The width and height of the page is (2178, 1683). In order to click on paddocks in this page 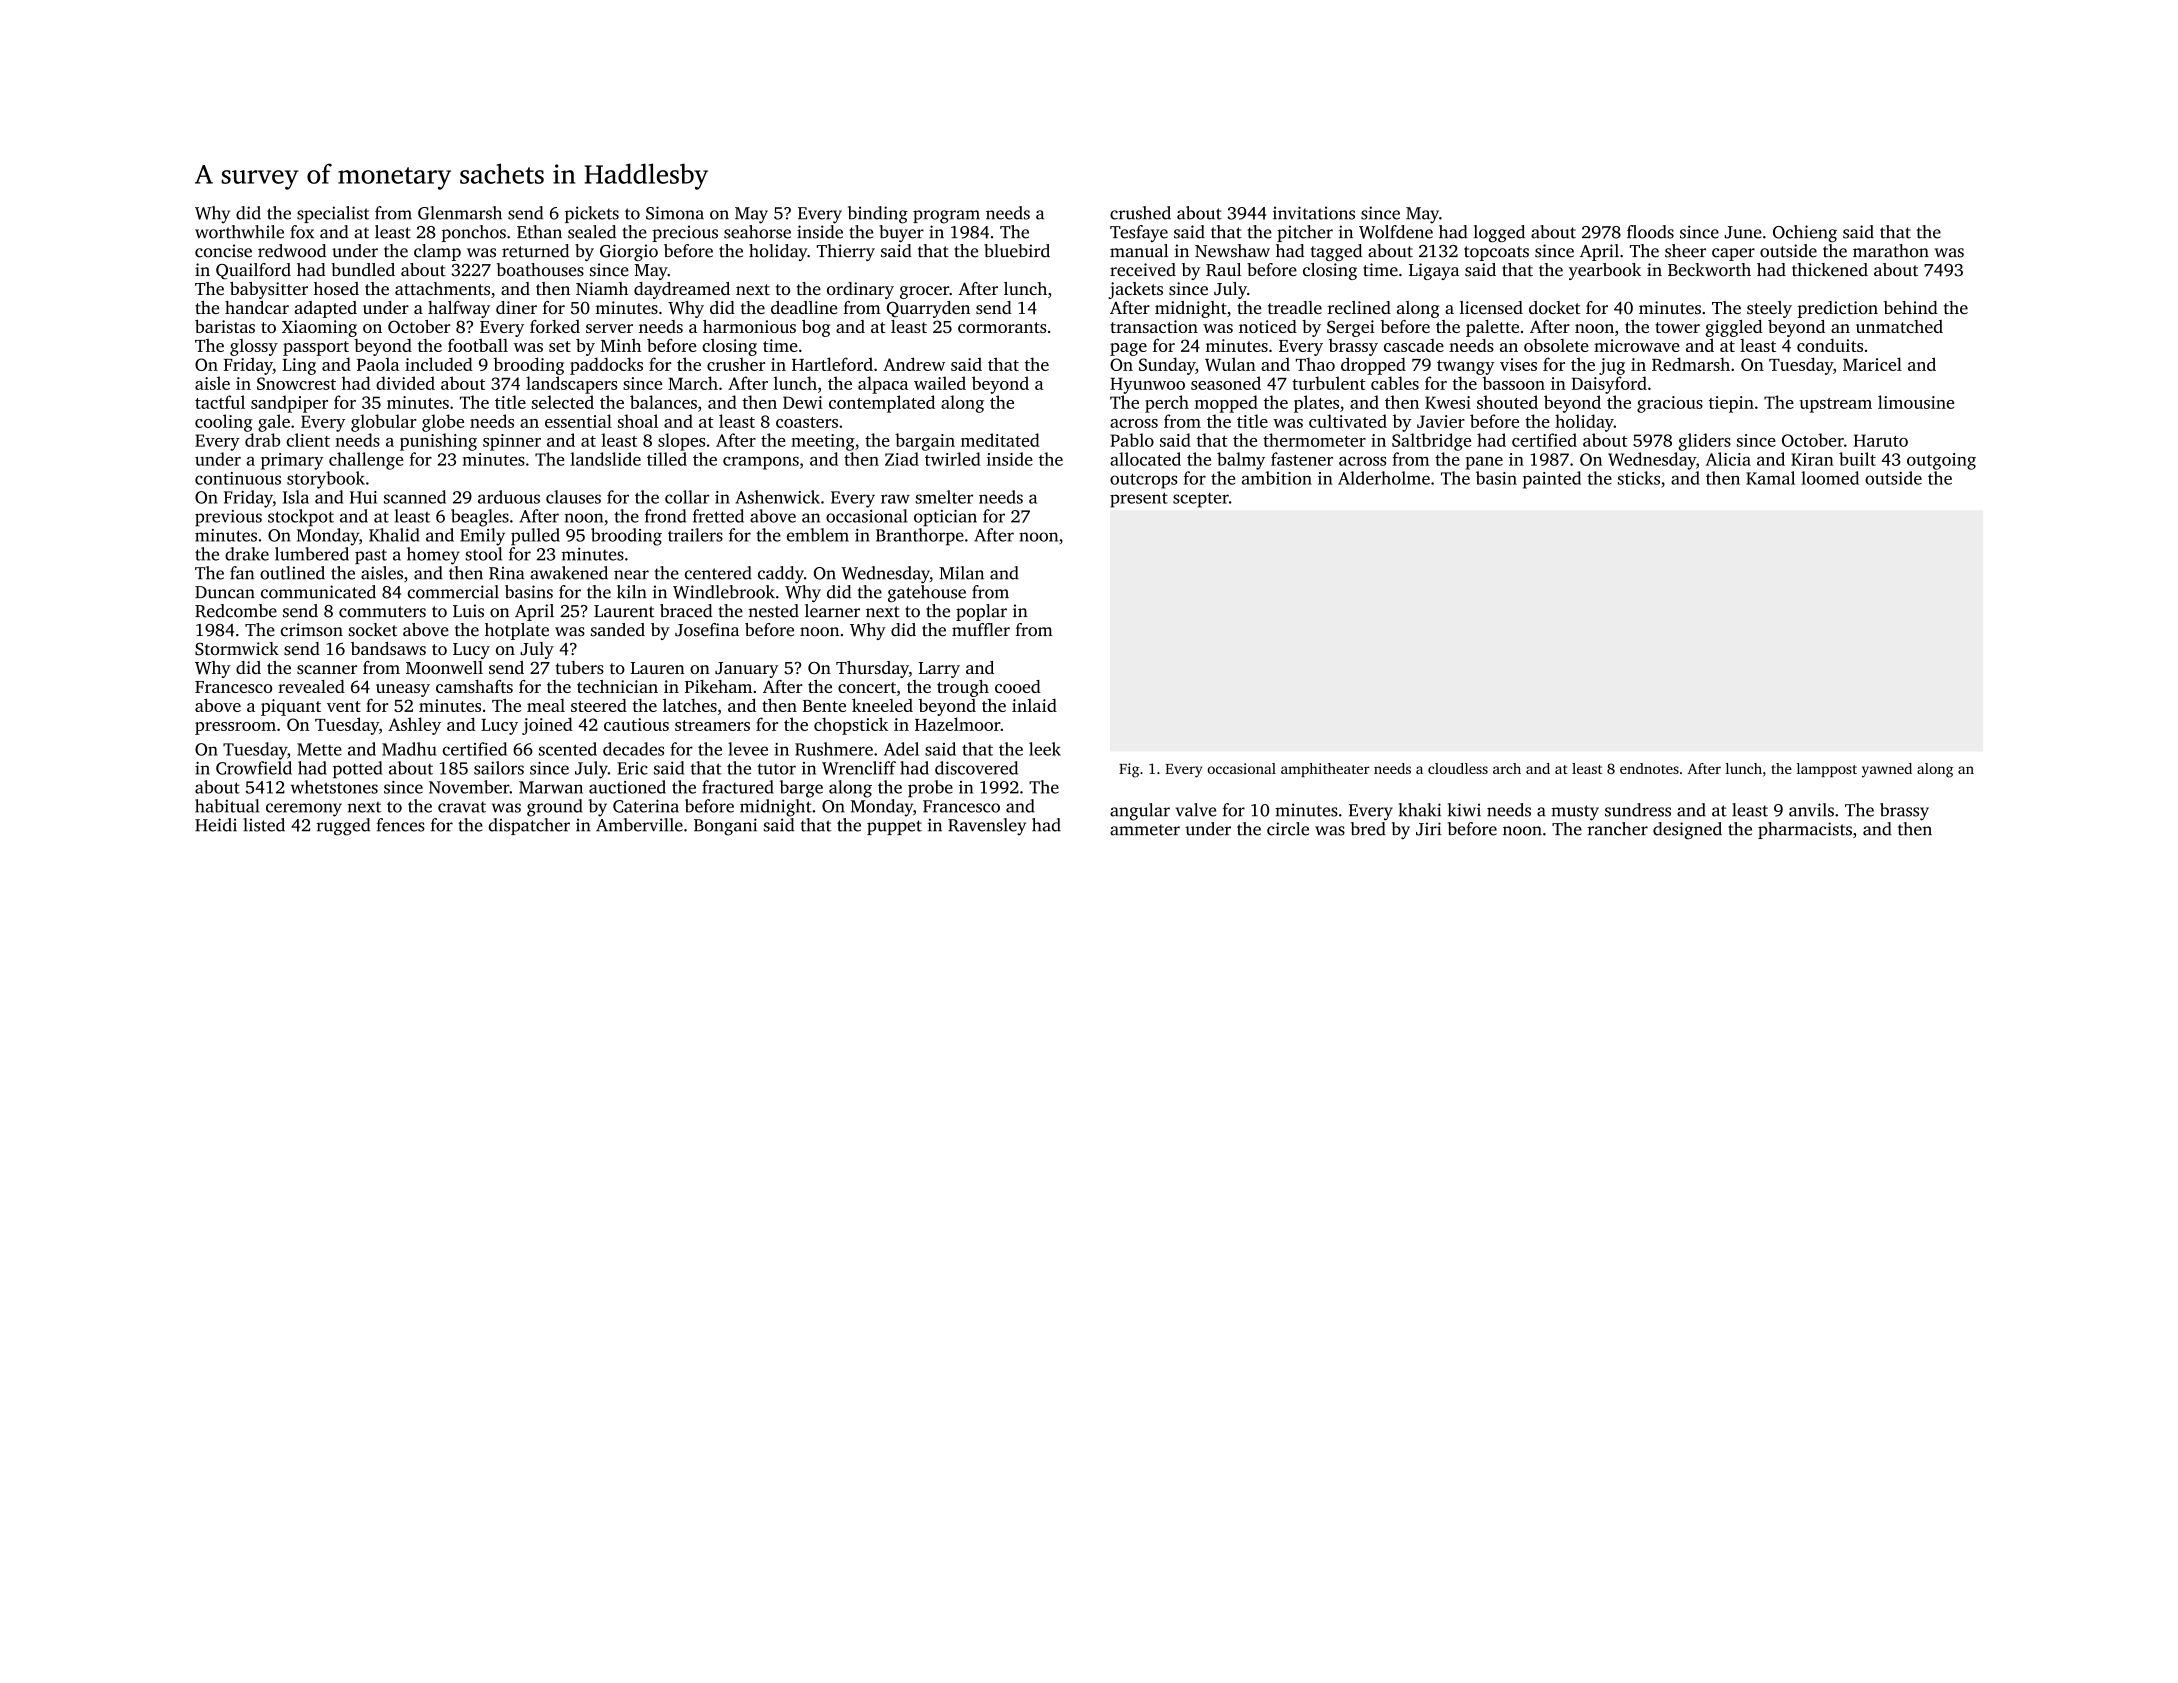, I will do `click(606, 366)`.
